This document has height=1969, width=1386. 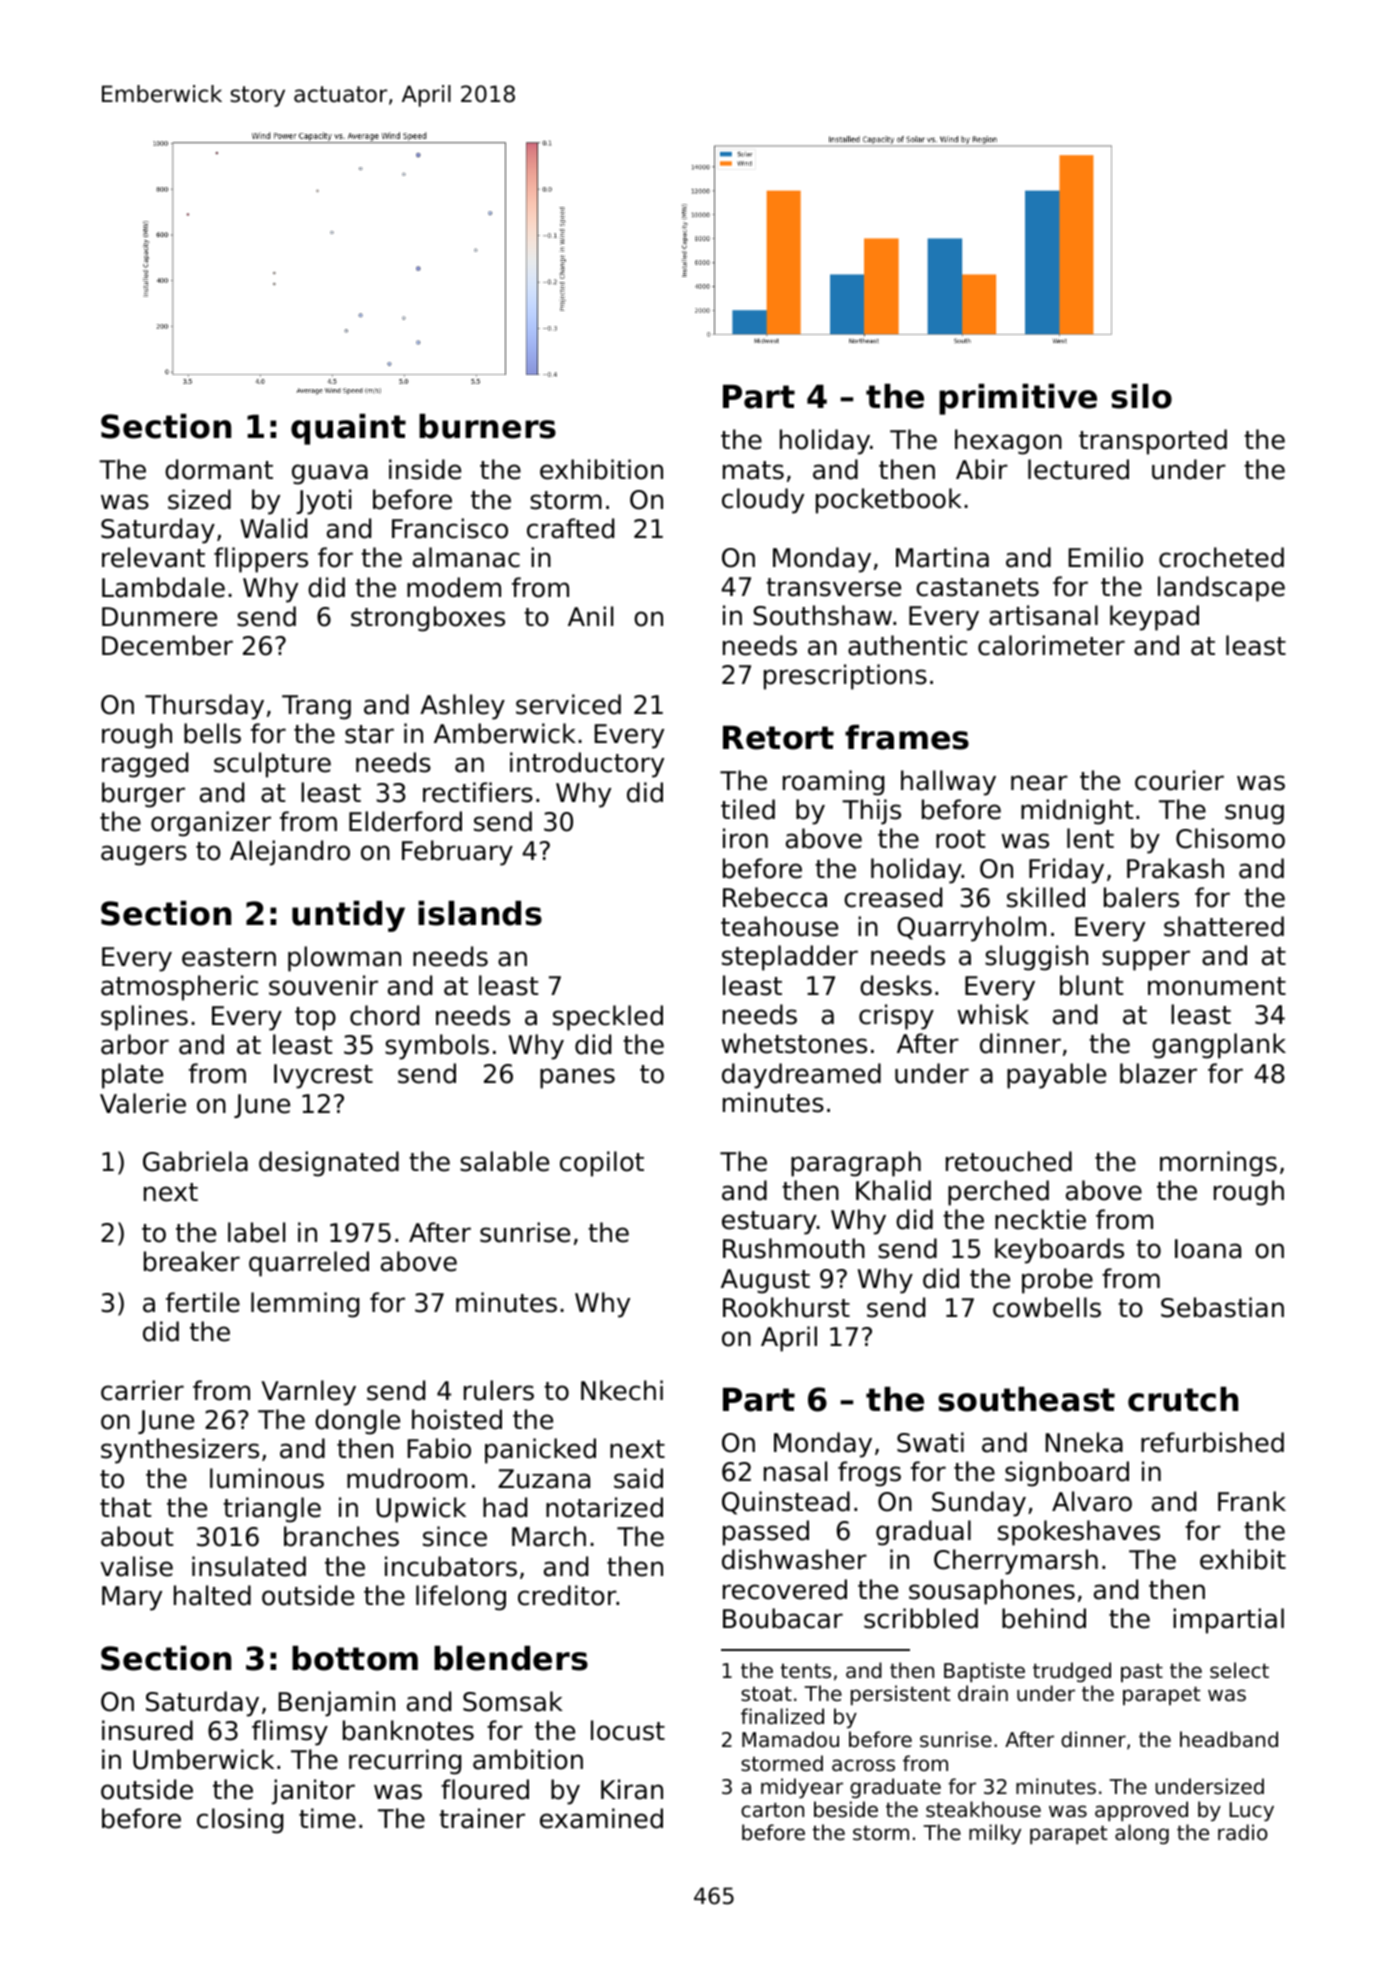 I want to click on Quarryholm, so click(x=971, y=929).
